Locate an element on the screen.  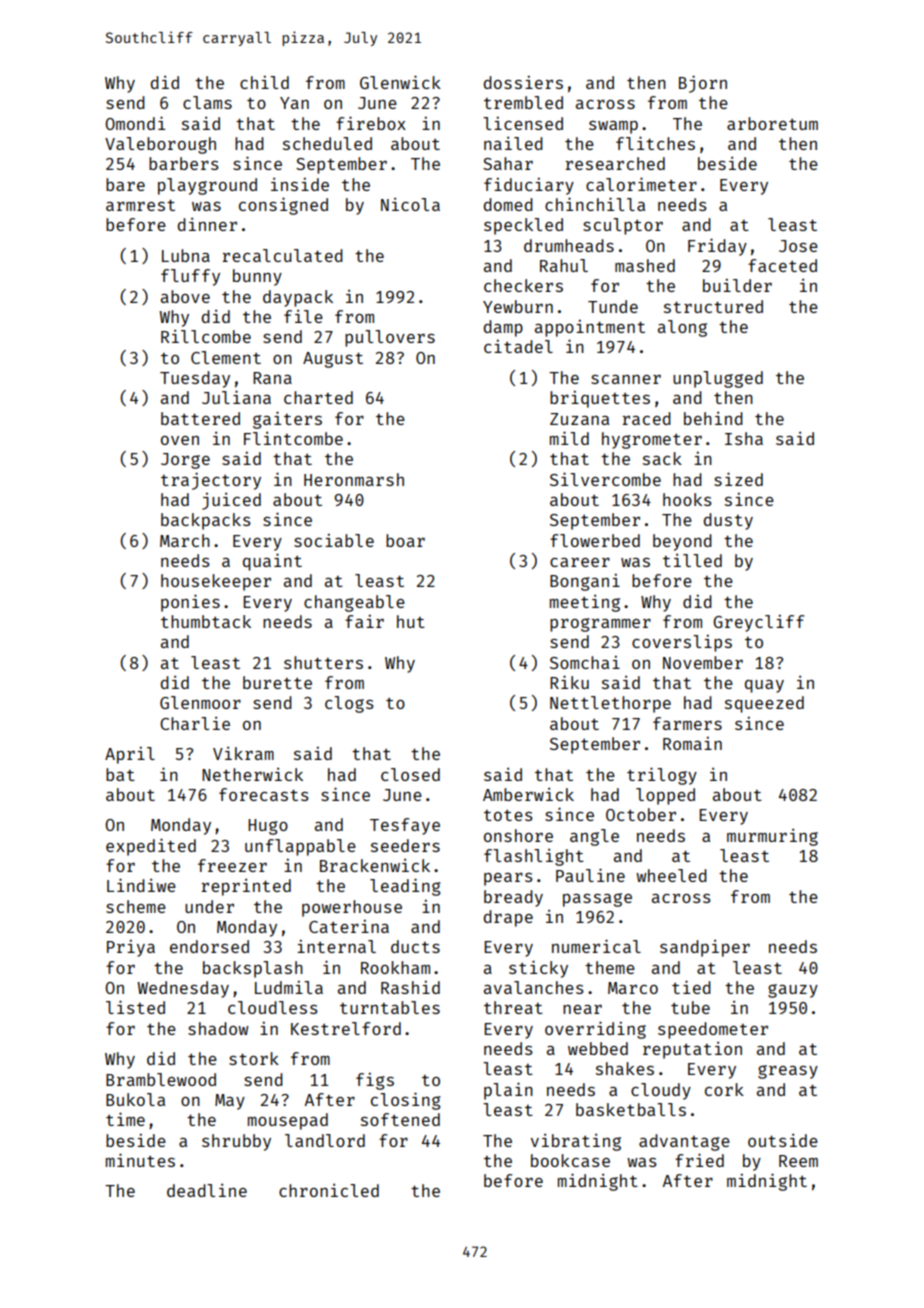
clogs is located at coordinates (349, 704).
